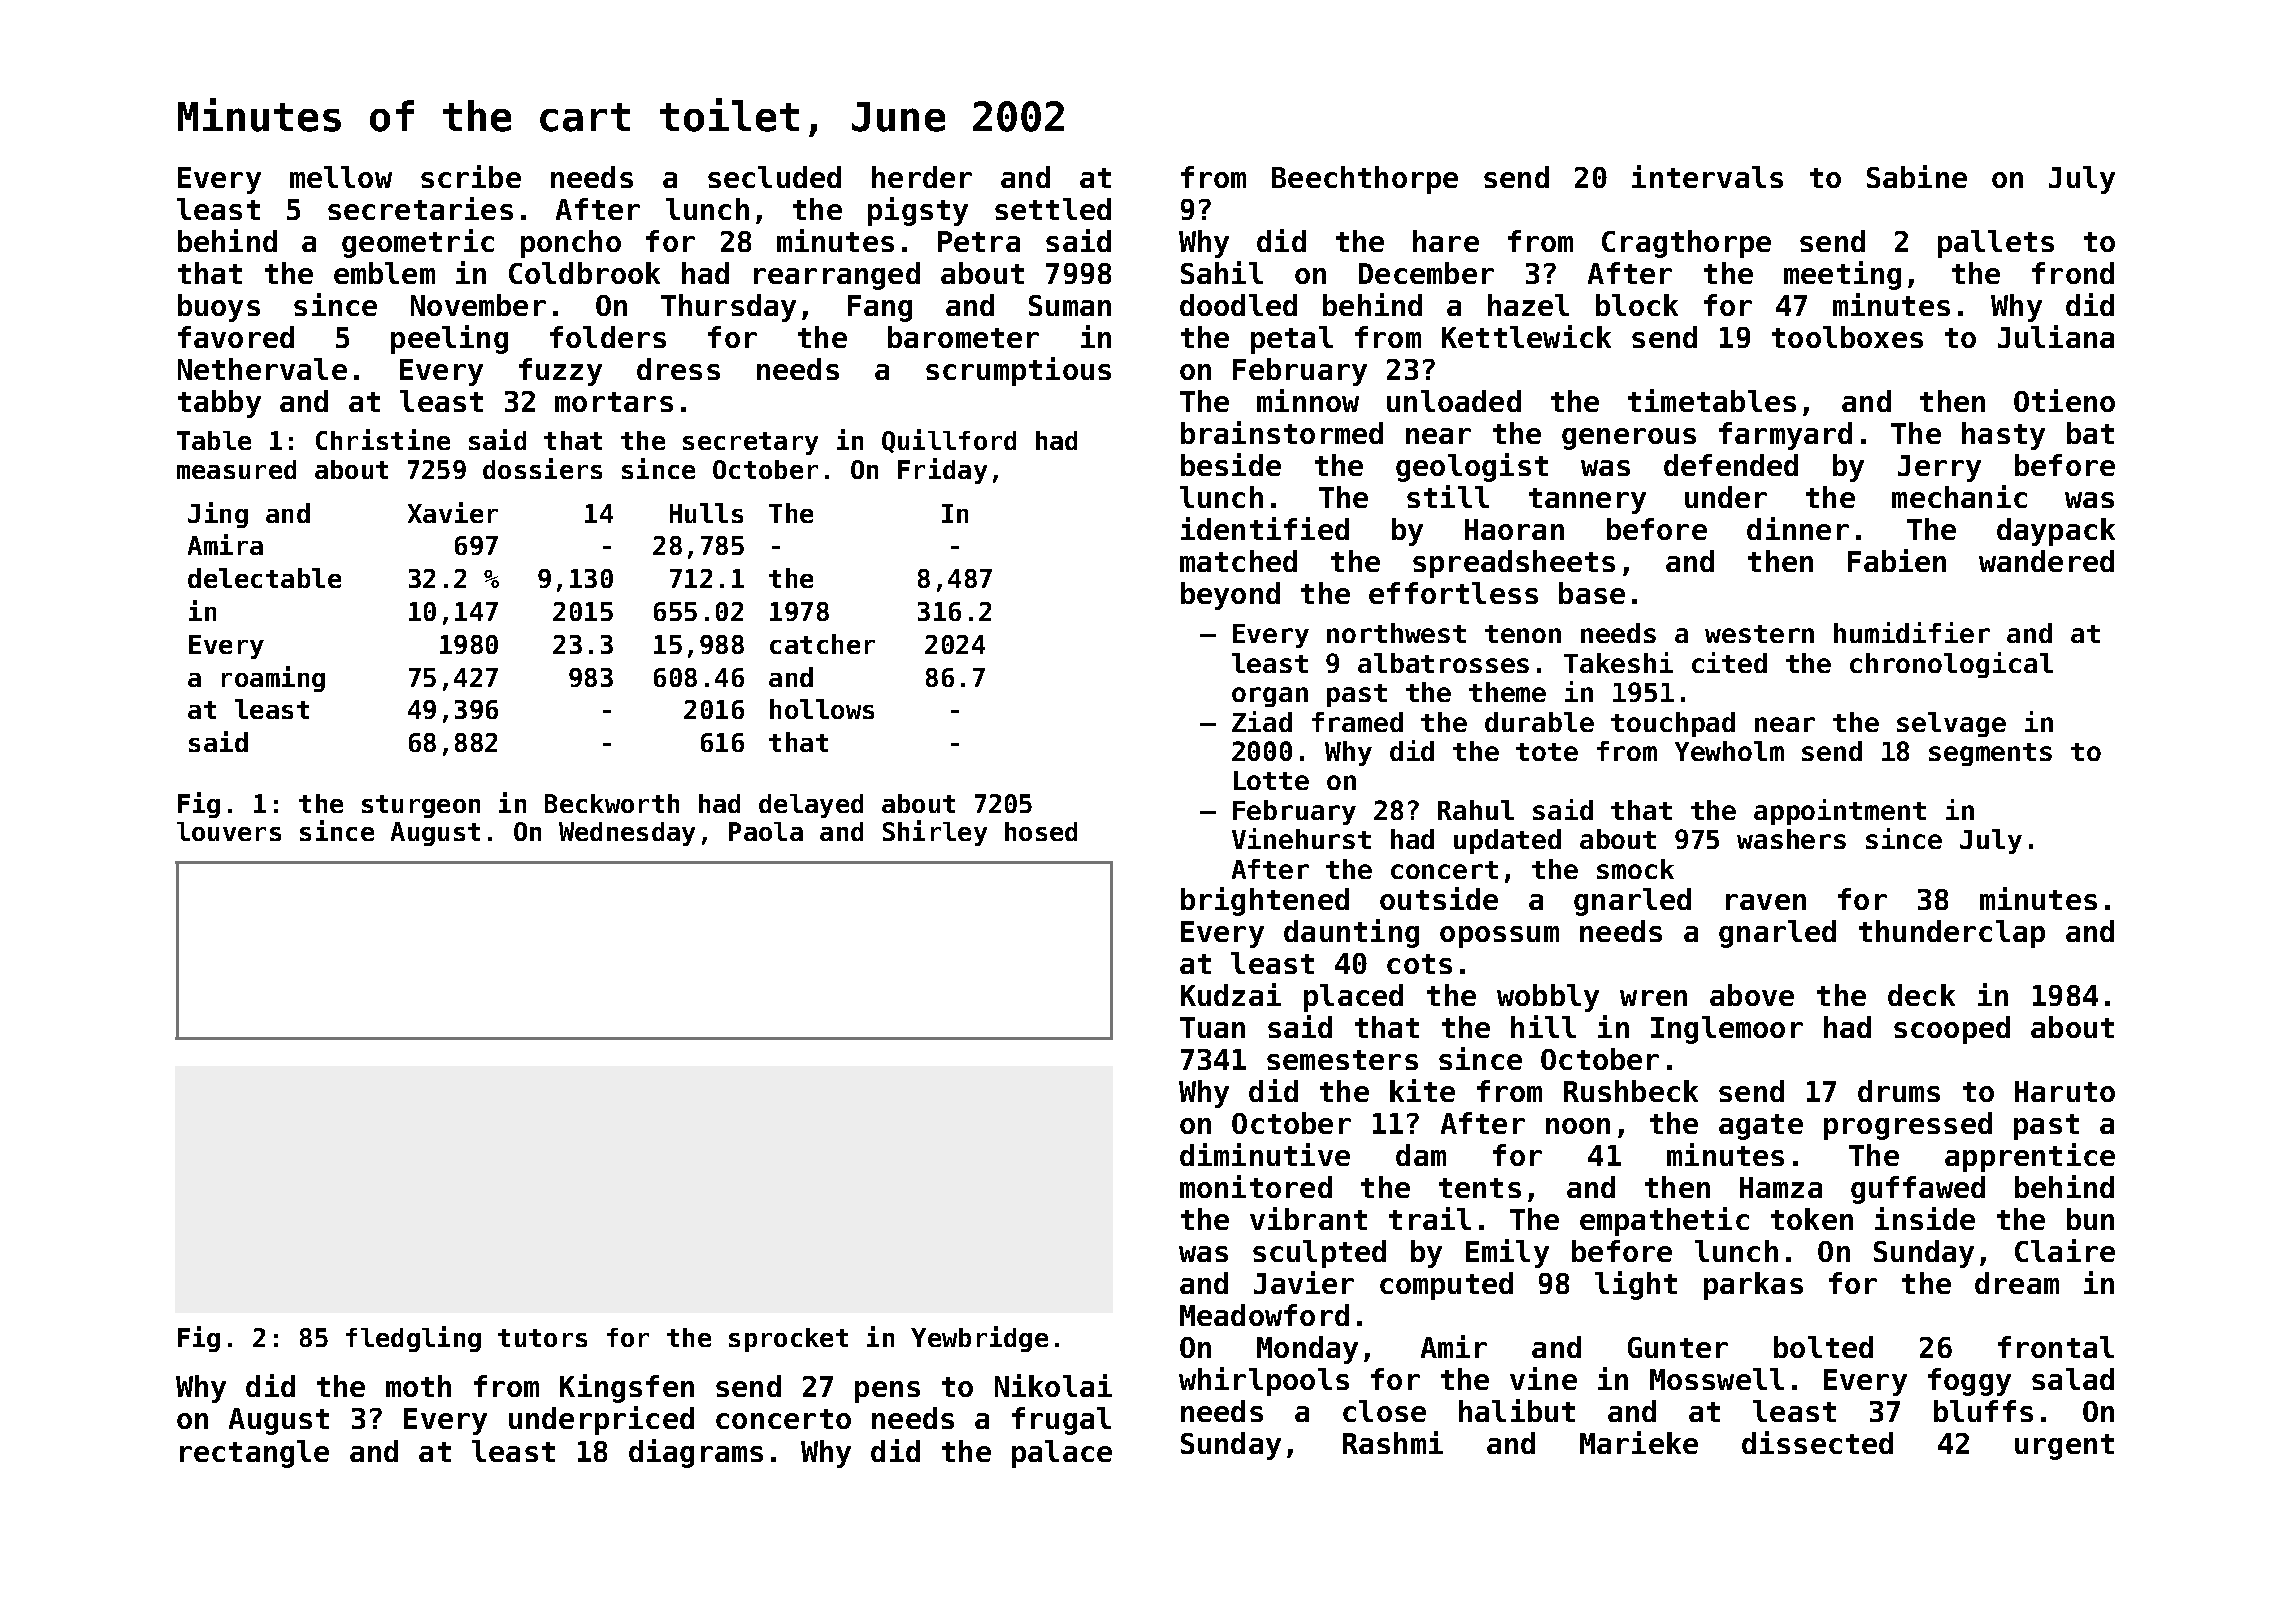 The height and width of the page is (1620, 2292). Describe the element at coordinates (229, 831) in the page. I see `louvers` at that location.
